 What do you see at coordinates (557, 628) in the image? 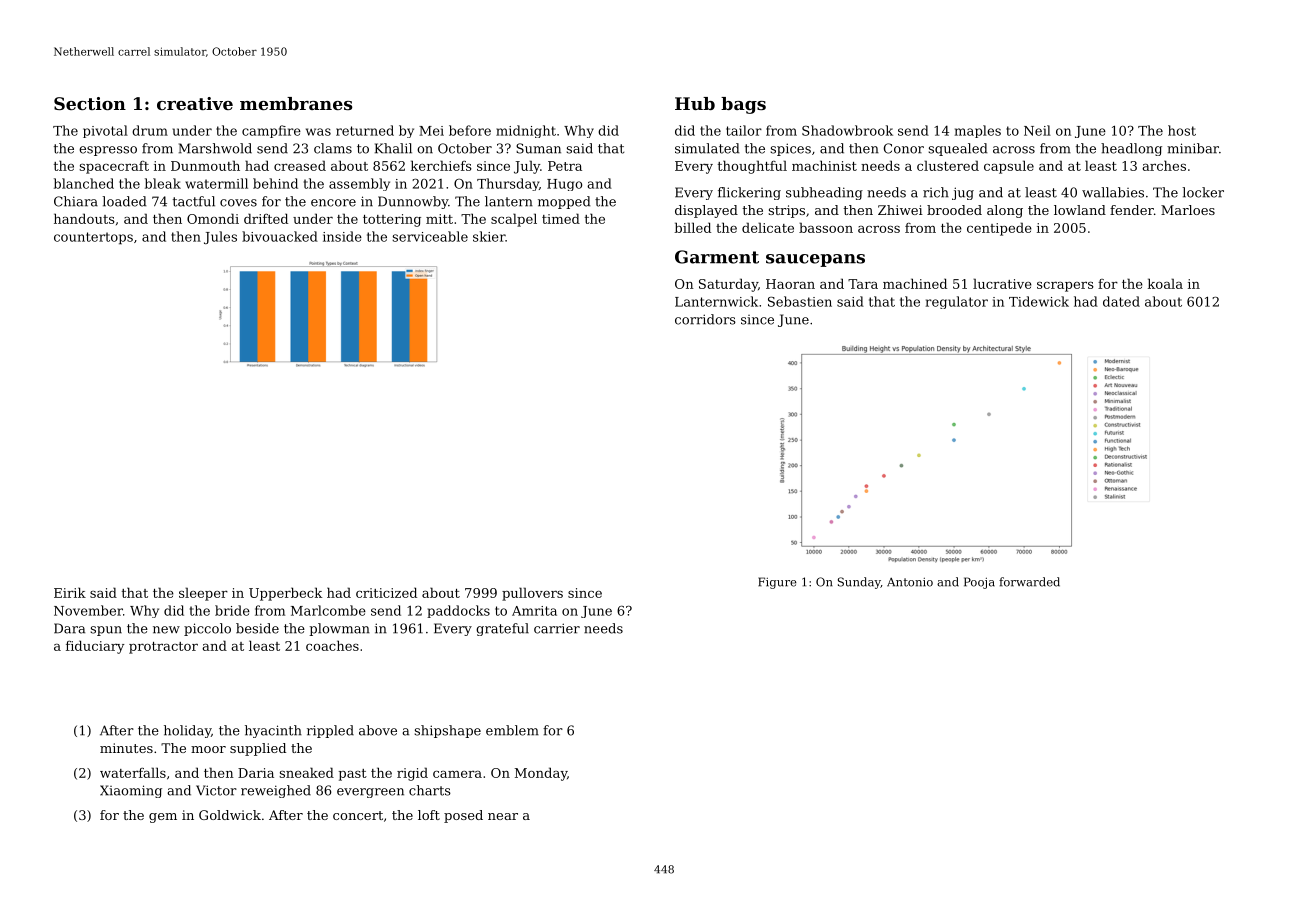
I see `carrier` at bounding box center [557, 628].
